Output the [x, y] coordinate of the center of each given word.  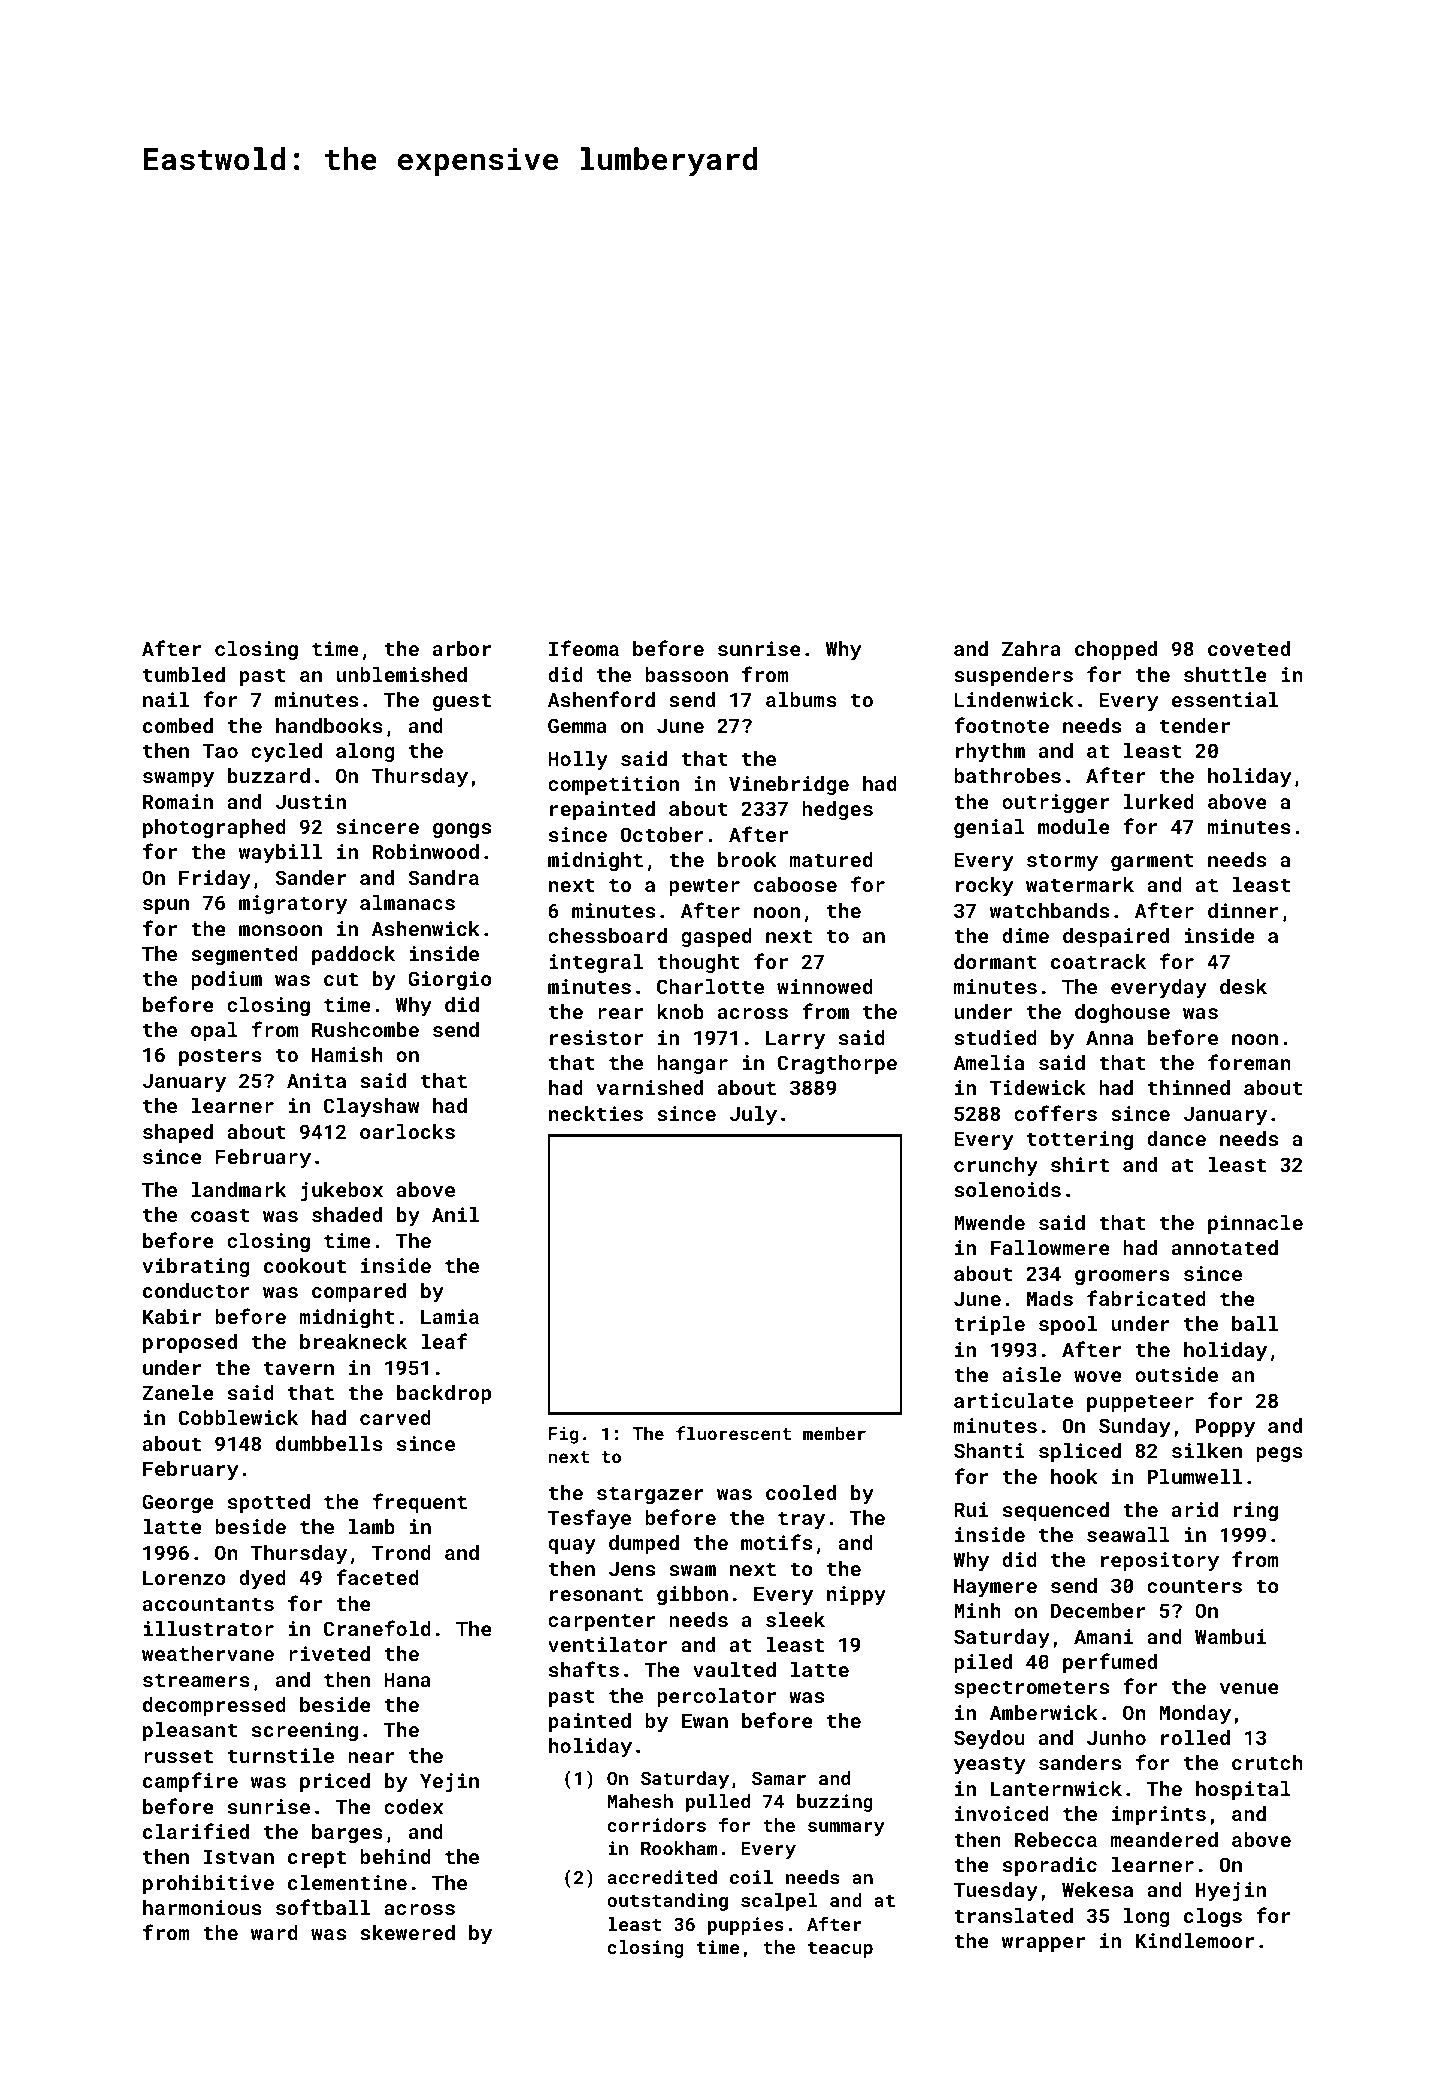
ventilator [607, 1644]
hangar [692, 1064]
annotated [1225, 1247]
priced [335, 1782]
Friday [215, 880]
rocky [985, 887]
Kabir [172, 1316]
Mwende [989, 1222]
